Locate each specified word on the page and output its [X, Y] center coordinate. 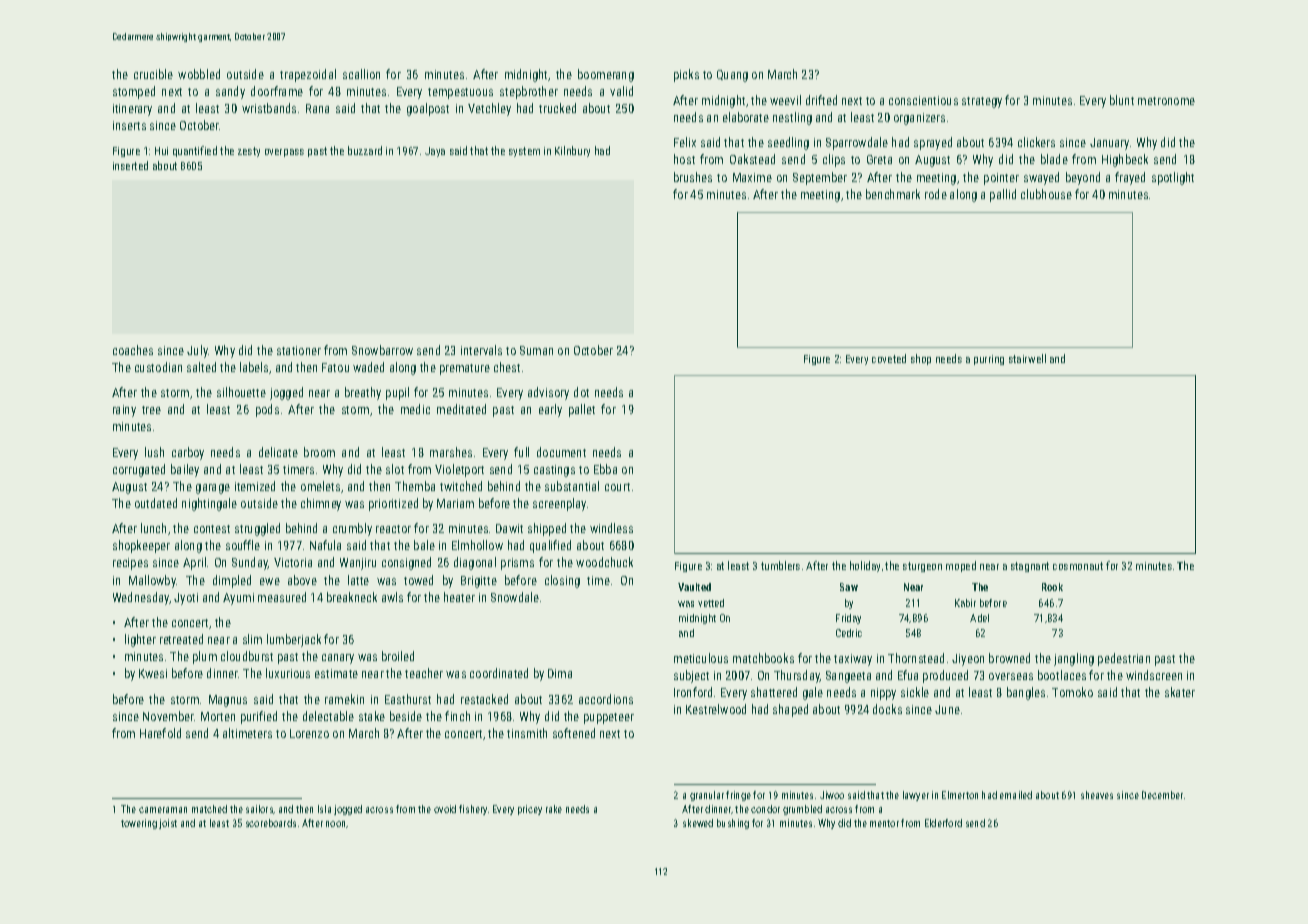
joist [168, 824]
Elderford [943, 823]
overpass [284, 153]
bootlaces [1062, 675]
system [524, 152]
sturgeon [922, 567]
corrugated [139, 470]
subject [691, 676]
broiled [398, 656]
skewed [698, 823]
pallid [1003, 195]
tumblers [780, 565]
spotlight [1173, 178]
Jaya [435, 152]
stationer [299, 350]
